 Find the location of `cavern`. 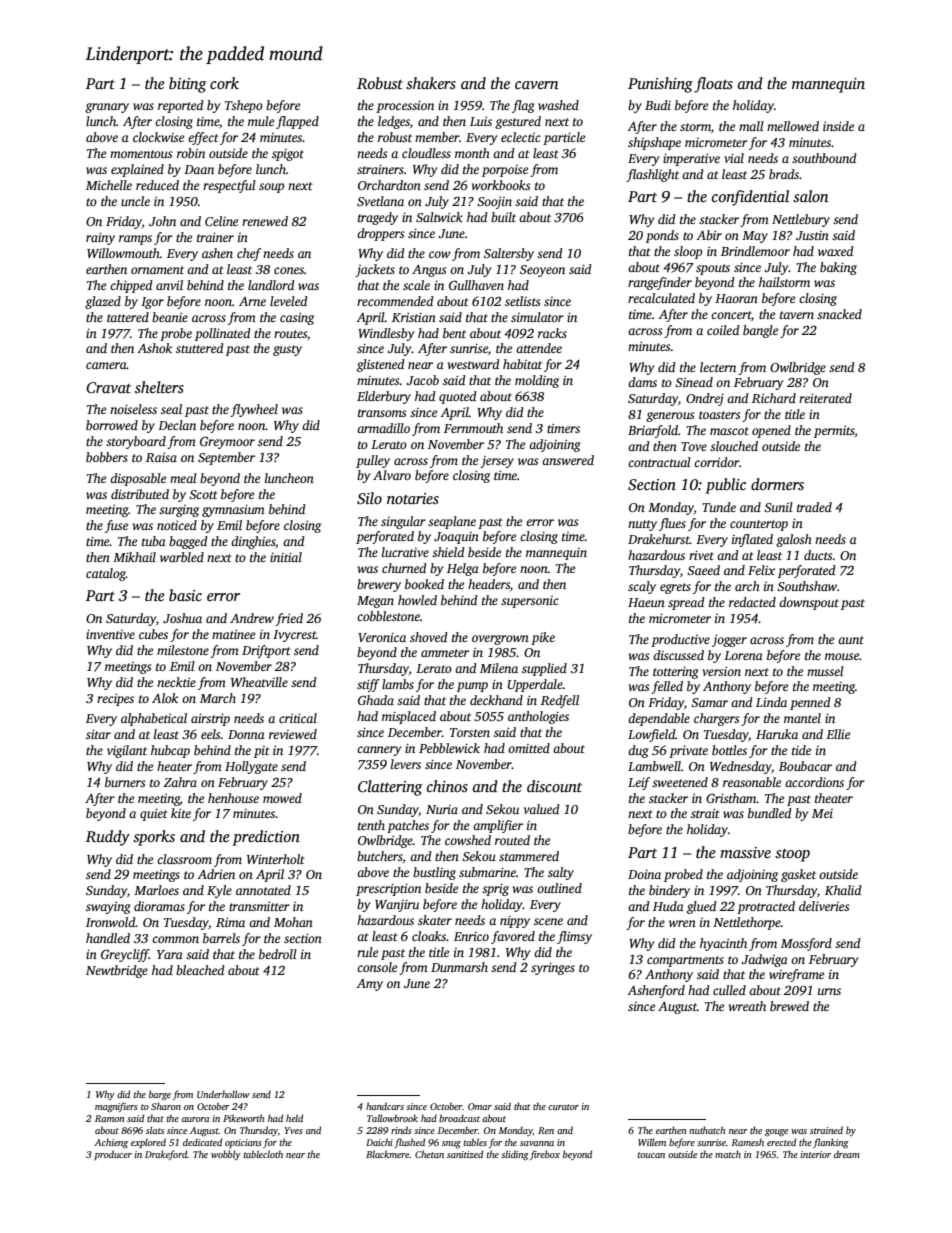

cavern is located at coordinates (536, 85).
